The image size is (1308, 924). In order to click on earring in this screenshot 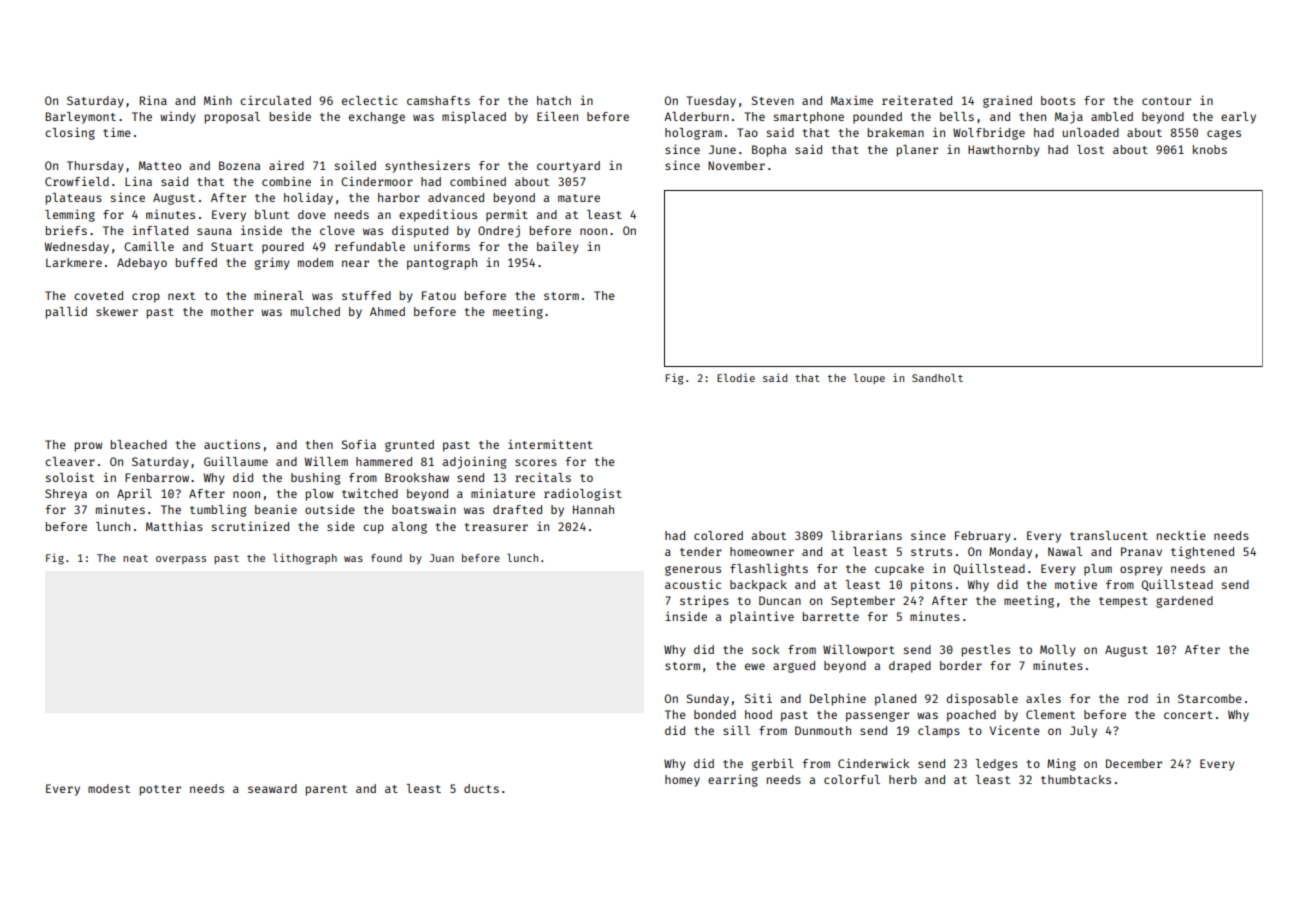, I will do `click(733, 780)`.
